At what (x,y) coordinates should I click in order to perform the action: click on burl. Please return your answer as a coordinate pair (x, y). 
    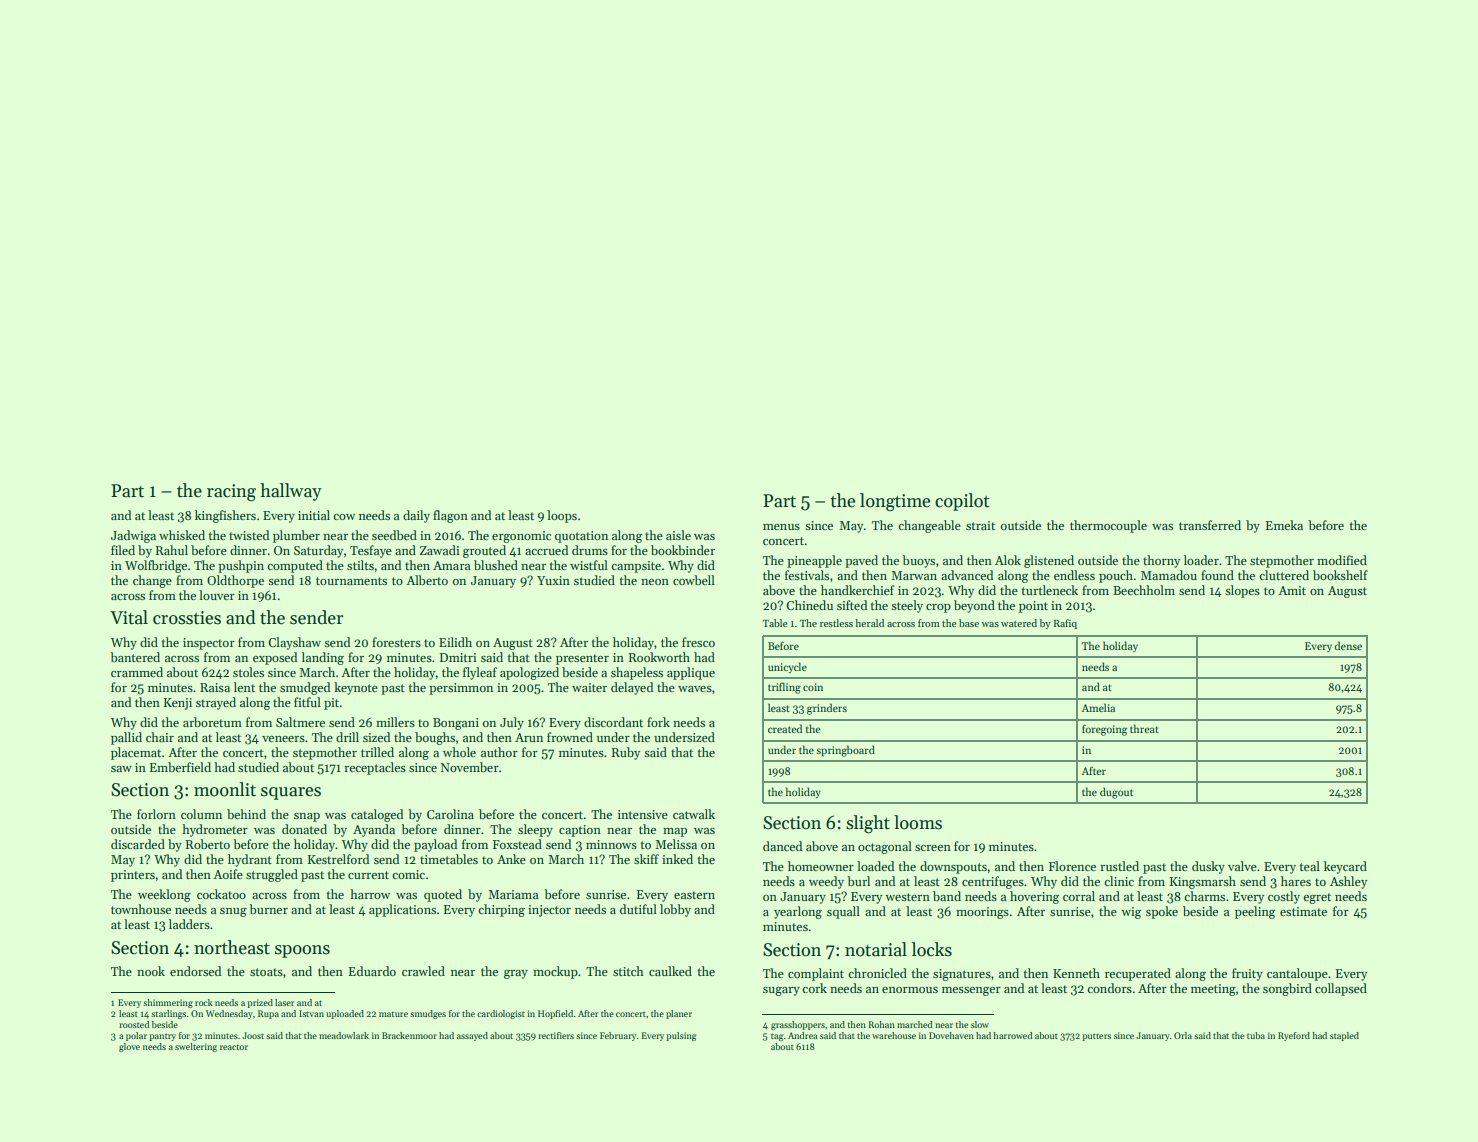
    Looking at the image, I should click on (858, 881).
